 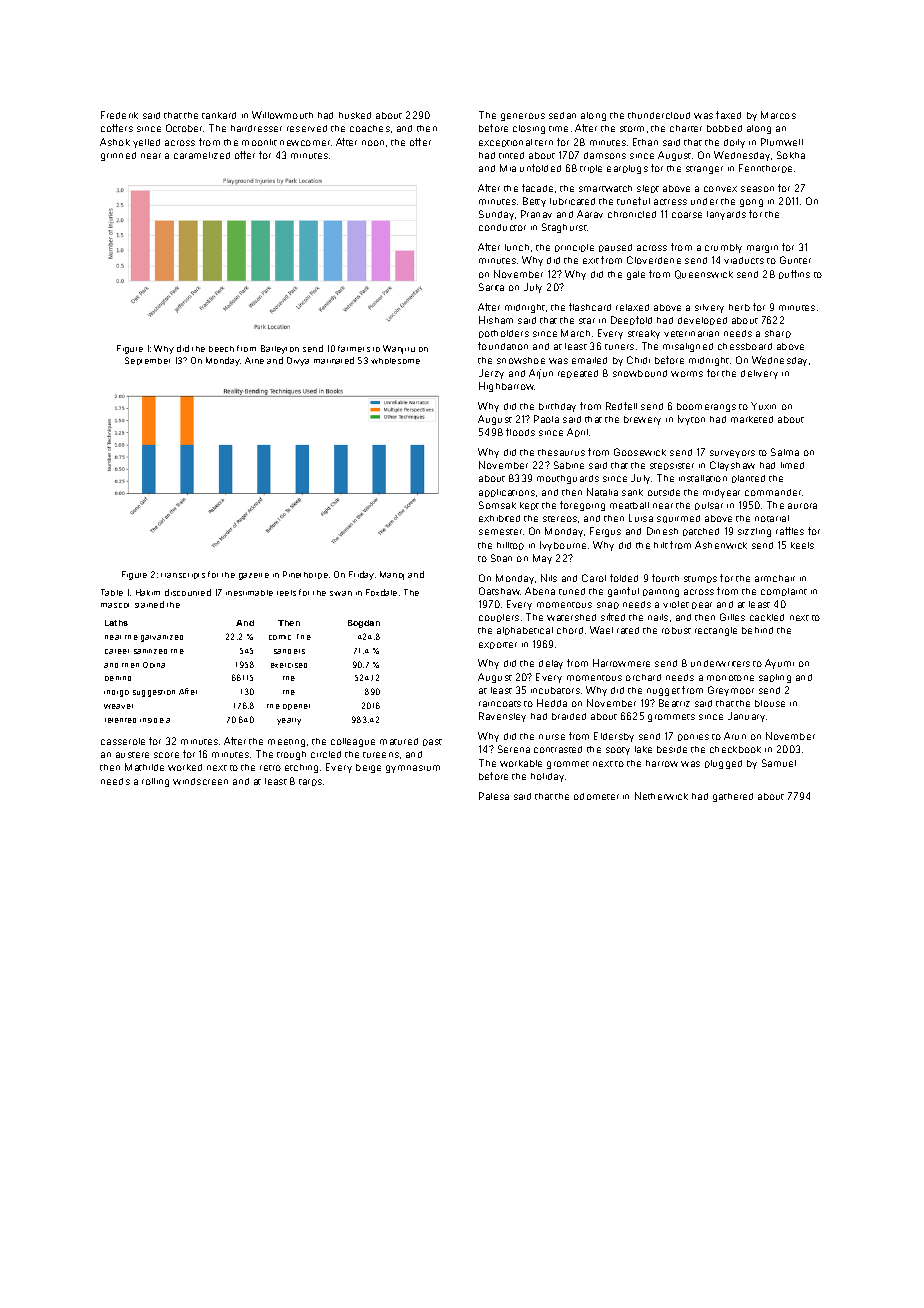 What do you see at coordinates (500, 532) in the image?
I see `semester` at bounding box center [500, 532].
